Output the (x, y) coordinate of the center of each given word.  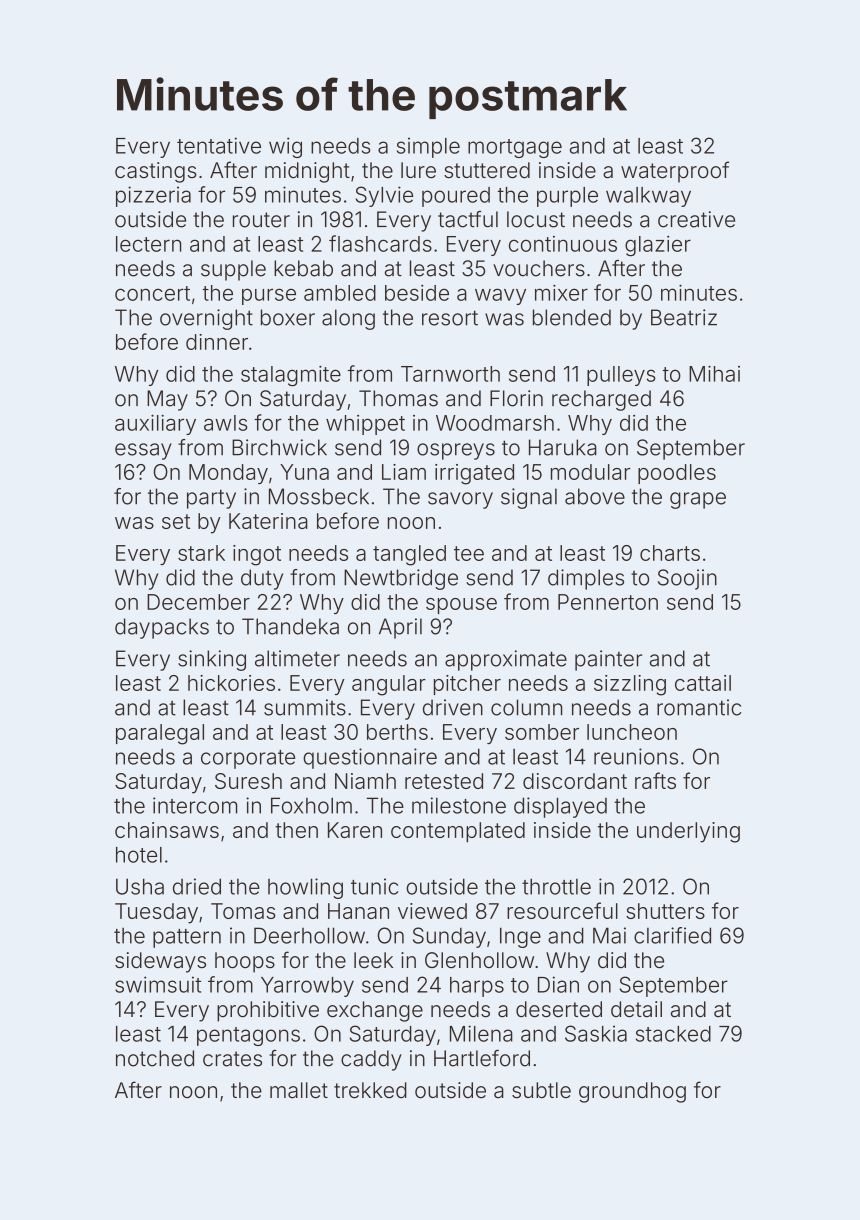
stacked (673, 1034)
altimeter (297, 658)
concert (152, 293)
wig (285, 147)
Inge (520, 937)
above (595, 496)
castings (156, 172)
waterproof (675, 172)
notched (155, 1058)
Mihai (714, 374)
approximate (506, 660)
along (348, 319)
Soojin (687, 579)
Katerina (268, 521)
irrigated (474, 474)
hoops (245, 962)
